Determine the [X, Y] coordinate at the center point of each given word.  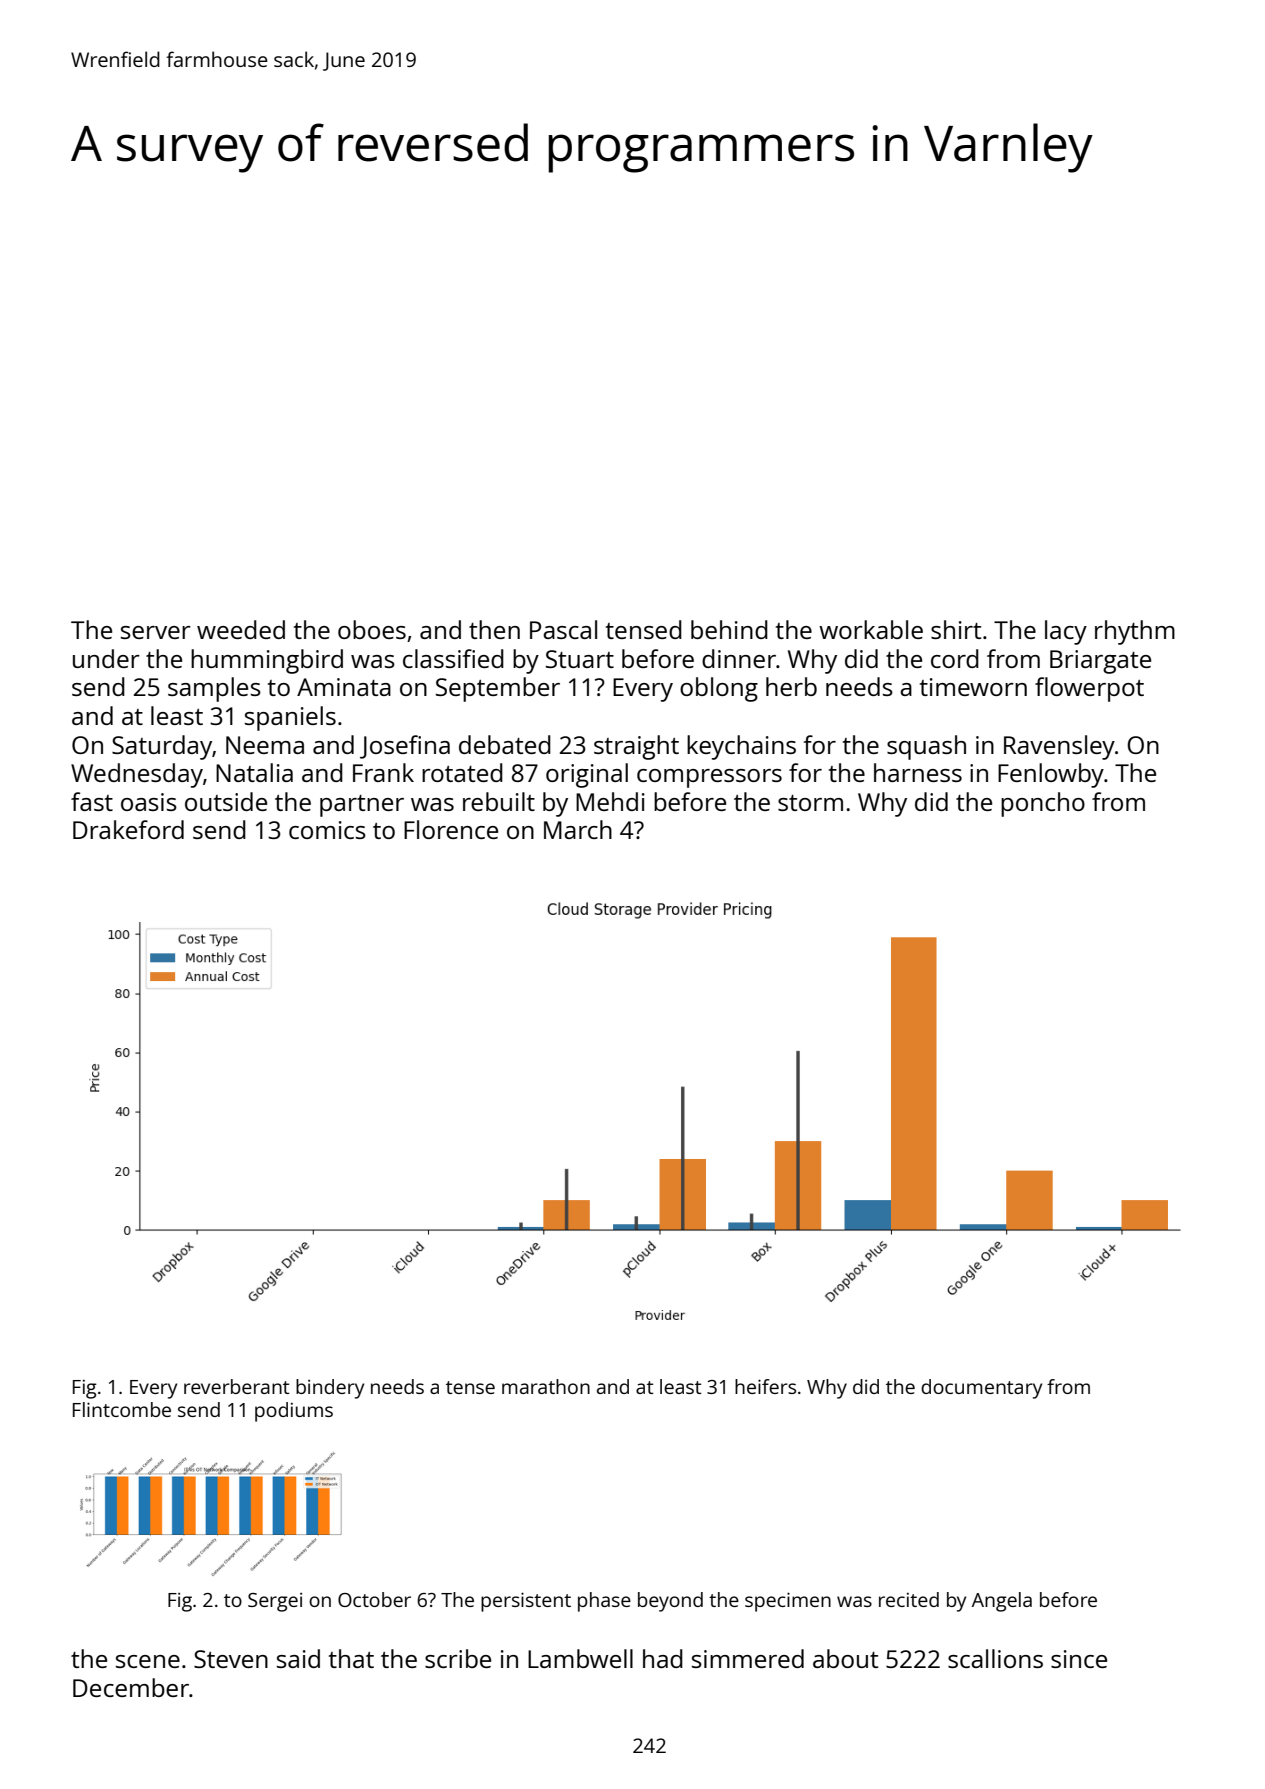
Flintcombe [122, 1409]
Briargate [1100, 662]
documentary [981, 1389]
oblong [719, 689]
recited [909, 1599]
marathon [546, 1386]
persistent [526, 1602]
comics [327, 830]
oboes [372, 629]
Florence [451, 829]
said [298, 1658]
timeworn [973, 687]
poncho [1043, 804]
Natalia [254, 772]
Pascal [563, 629]
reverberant [237, 1386]
